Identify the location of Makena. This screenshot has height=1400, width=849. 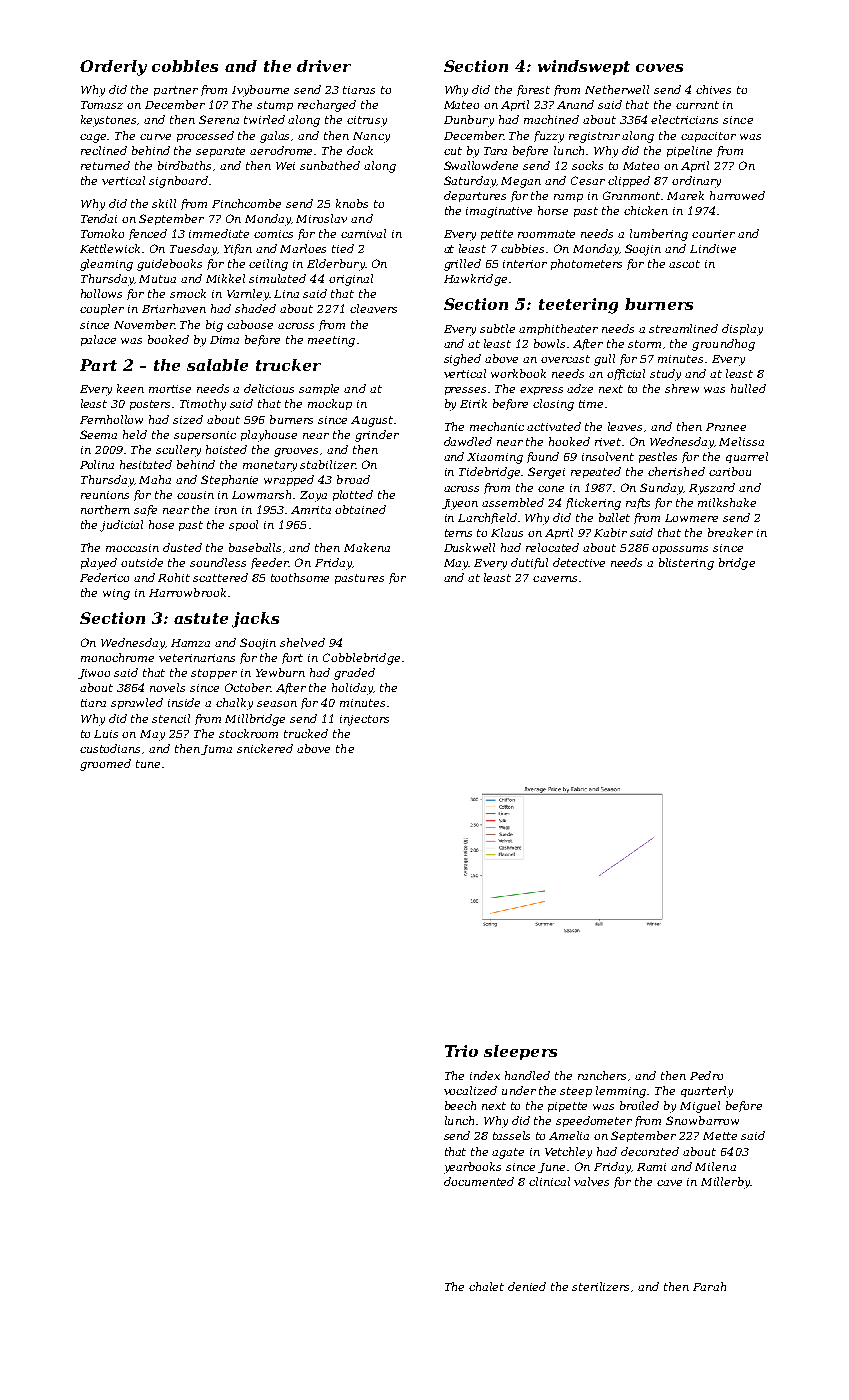
(367, 547).
